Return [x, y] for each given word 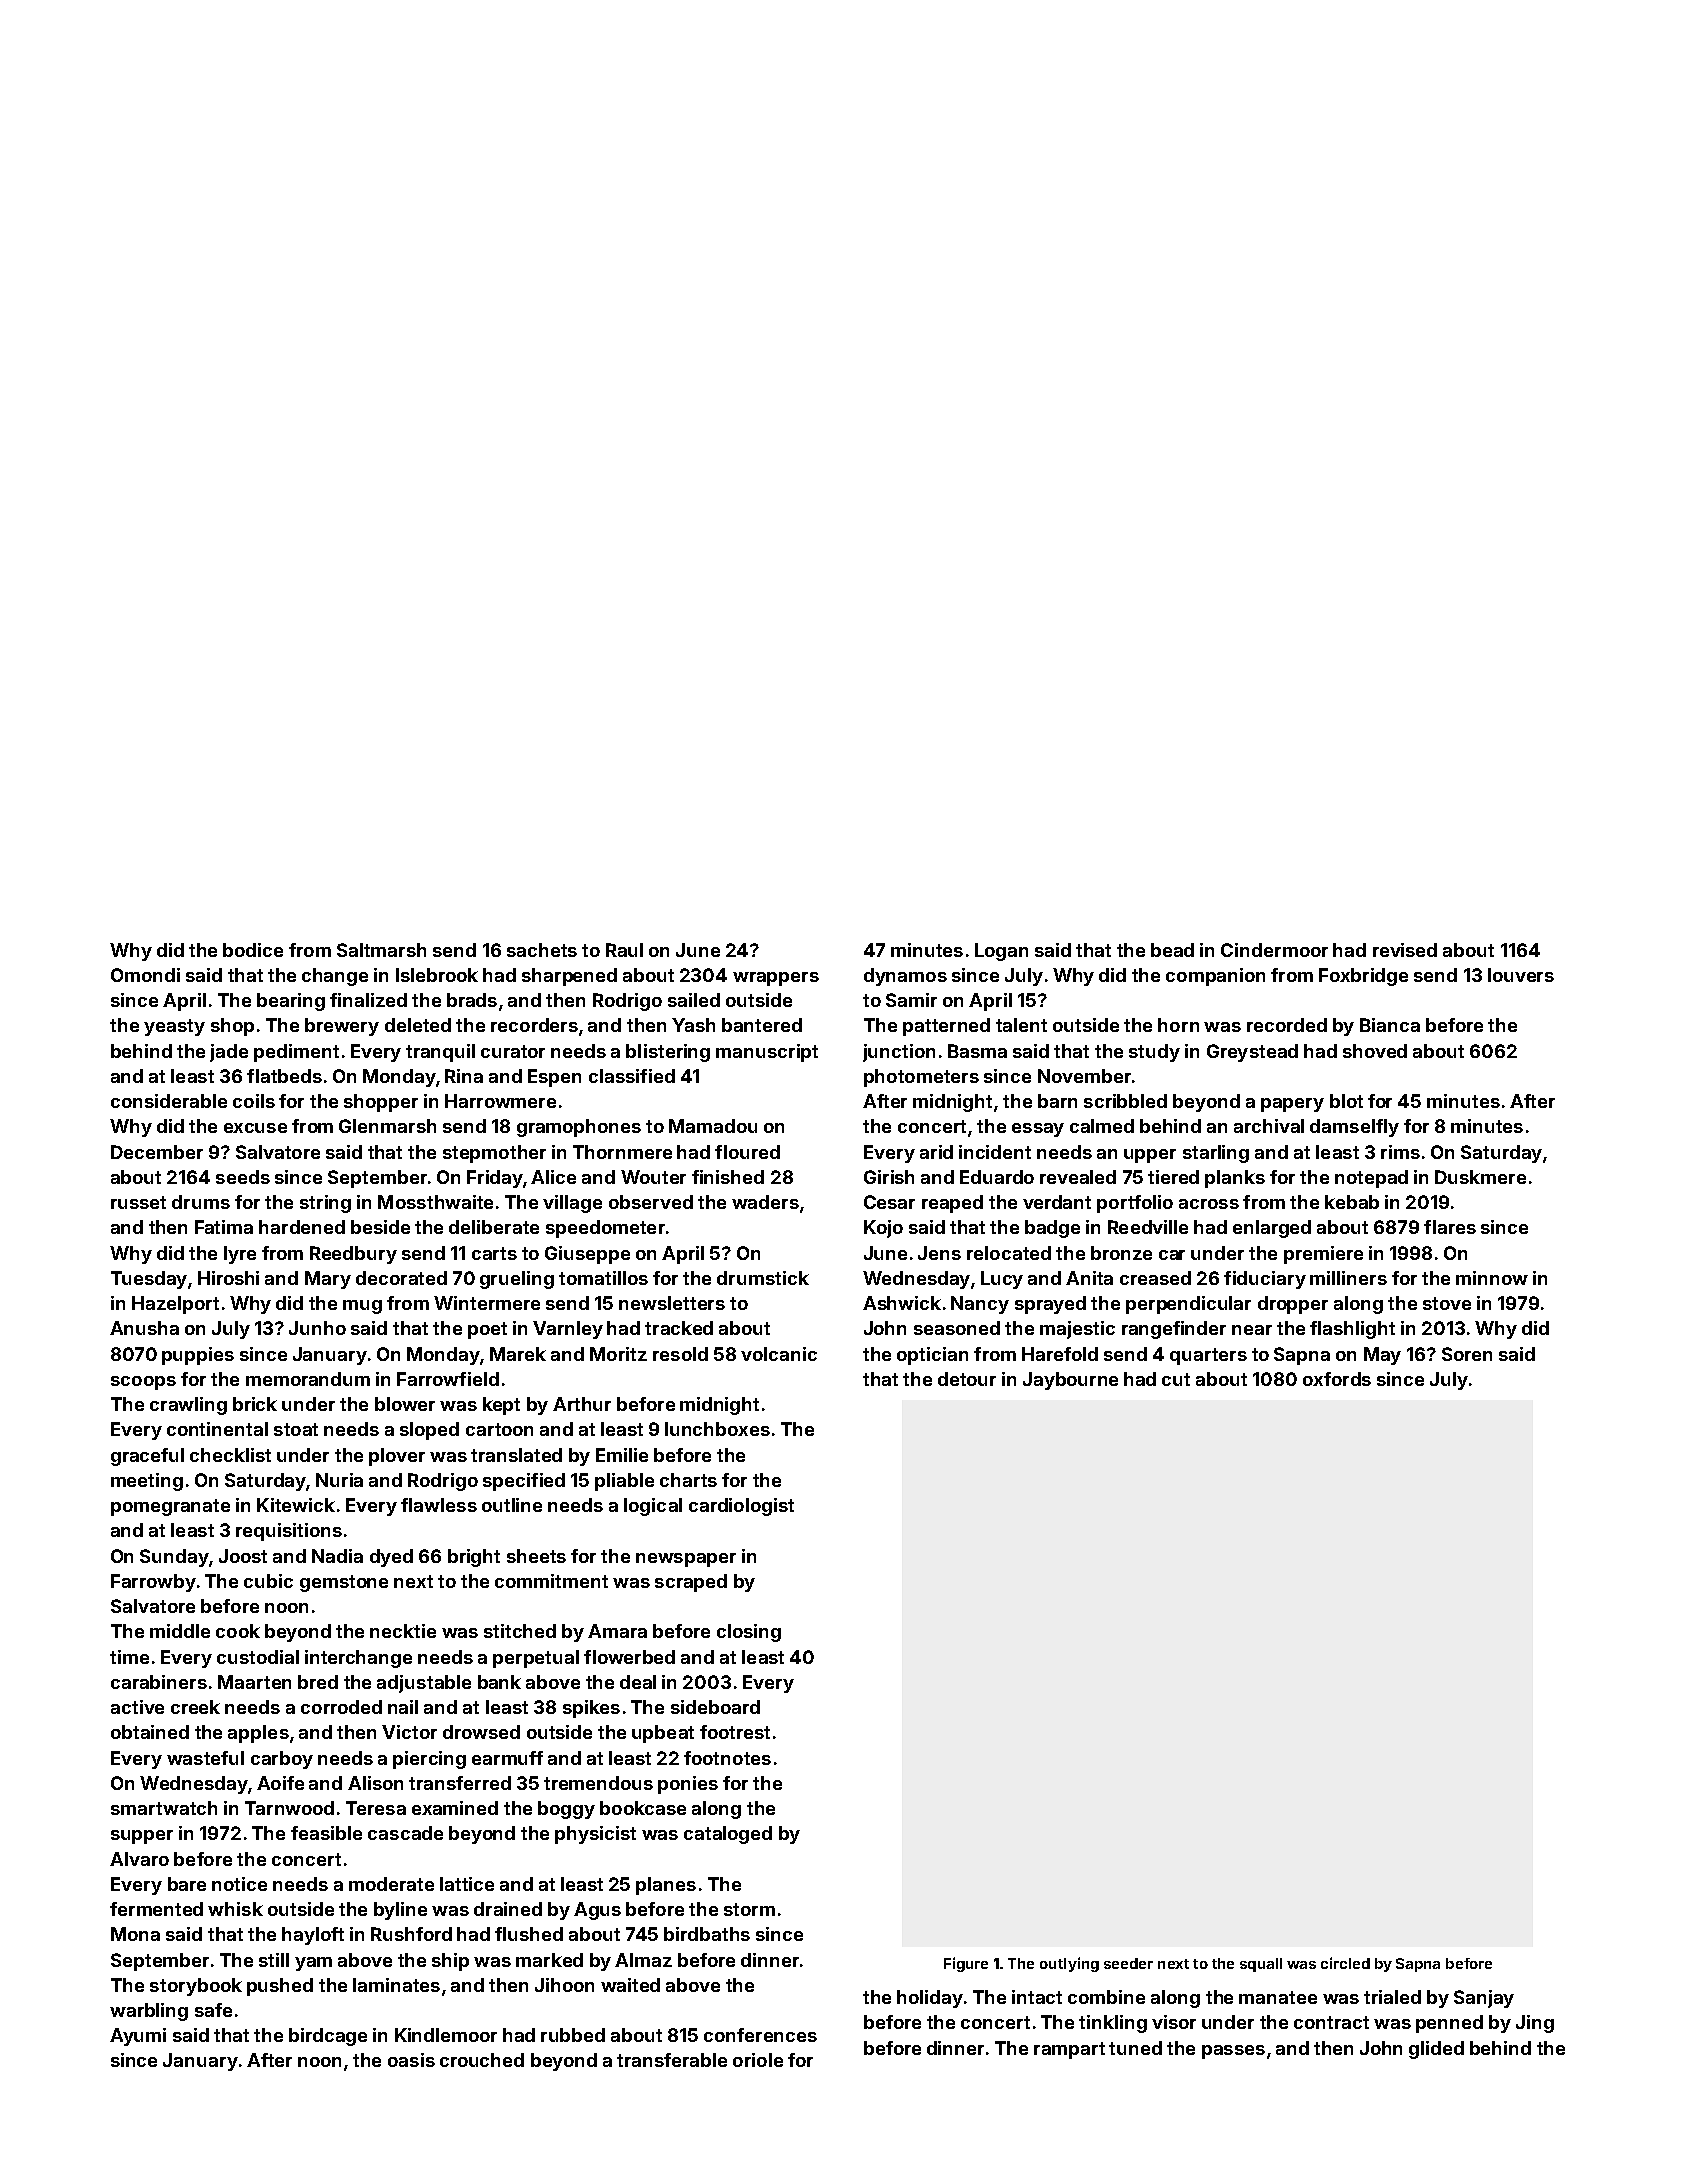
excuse [255, 1128]
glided [1436, 2050]
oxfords [1337, 1379]
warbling [149, 2012]
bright [474, 1558]
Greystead [1252, 1053]
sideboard [715, 1707]
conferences [760, 2035]
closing [749, 1633]
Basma [977, 1051]
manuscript [767, 1053]
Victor [409, 1732]
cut [1176, 1379]
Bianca [1390, 1025]
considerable [169, 1101]
